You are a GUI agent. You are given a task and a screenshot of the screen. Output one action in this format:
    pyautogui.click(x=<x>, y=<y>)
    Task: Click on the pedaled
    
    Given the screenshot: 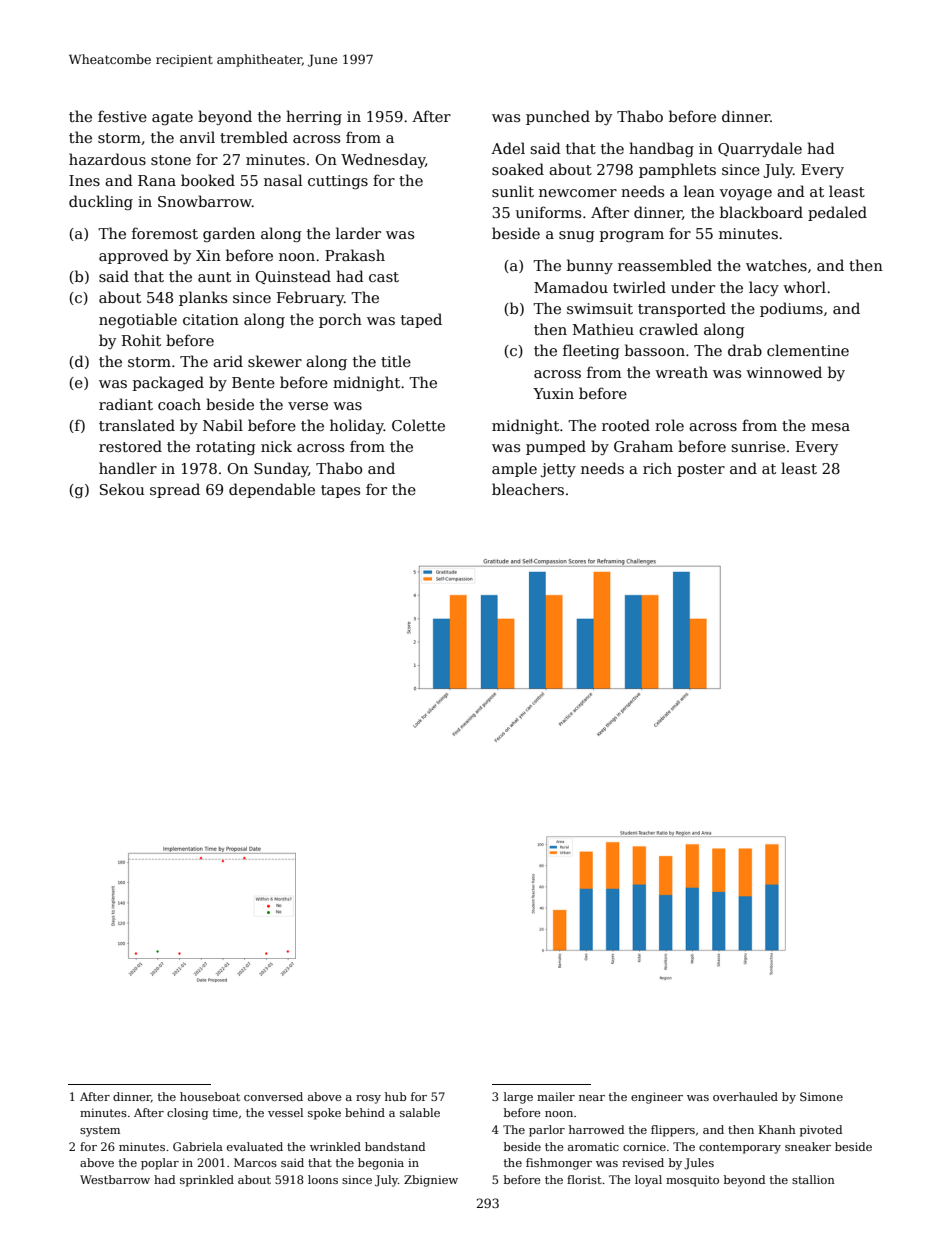 What is the action you would take?
    pyautogui.click(x=837, y=213)
